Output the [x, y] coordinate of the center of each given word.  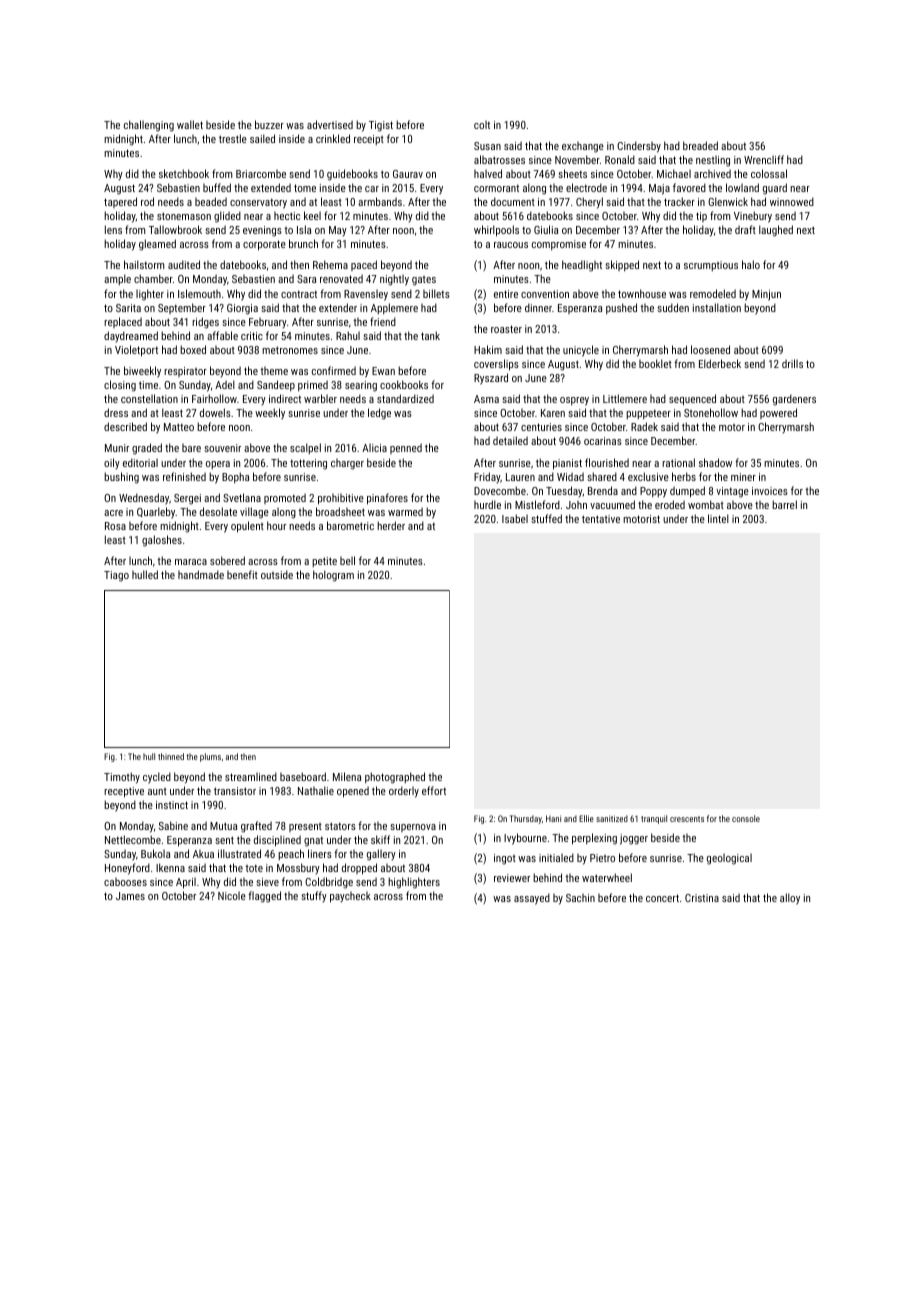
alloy [790, 899]
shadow [715, 462]
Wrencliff [764, 159]
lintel [718, 518]
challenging [149, 126]
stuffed [546, 518]
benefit [242, 574]
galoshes [162, 541]
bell [347, 560]
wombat [706, 504]
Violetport [136, 351]
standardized [405, 398]
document [513, 201]
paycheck [350, 897]
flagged [264, 897]
